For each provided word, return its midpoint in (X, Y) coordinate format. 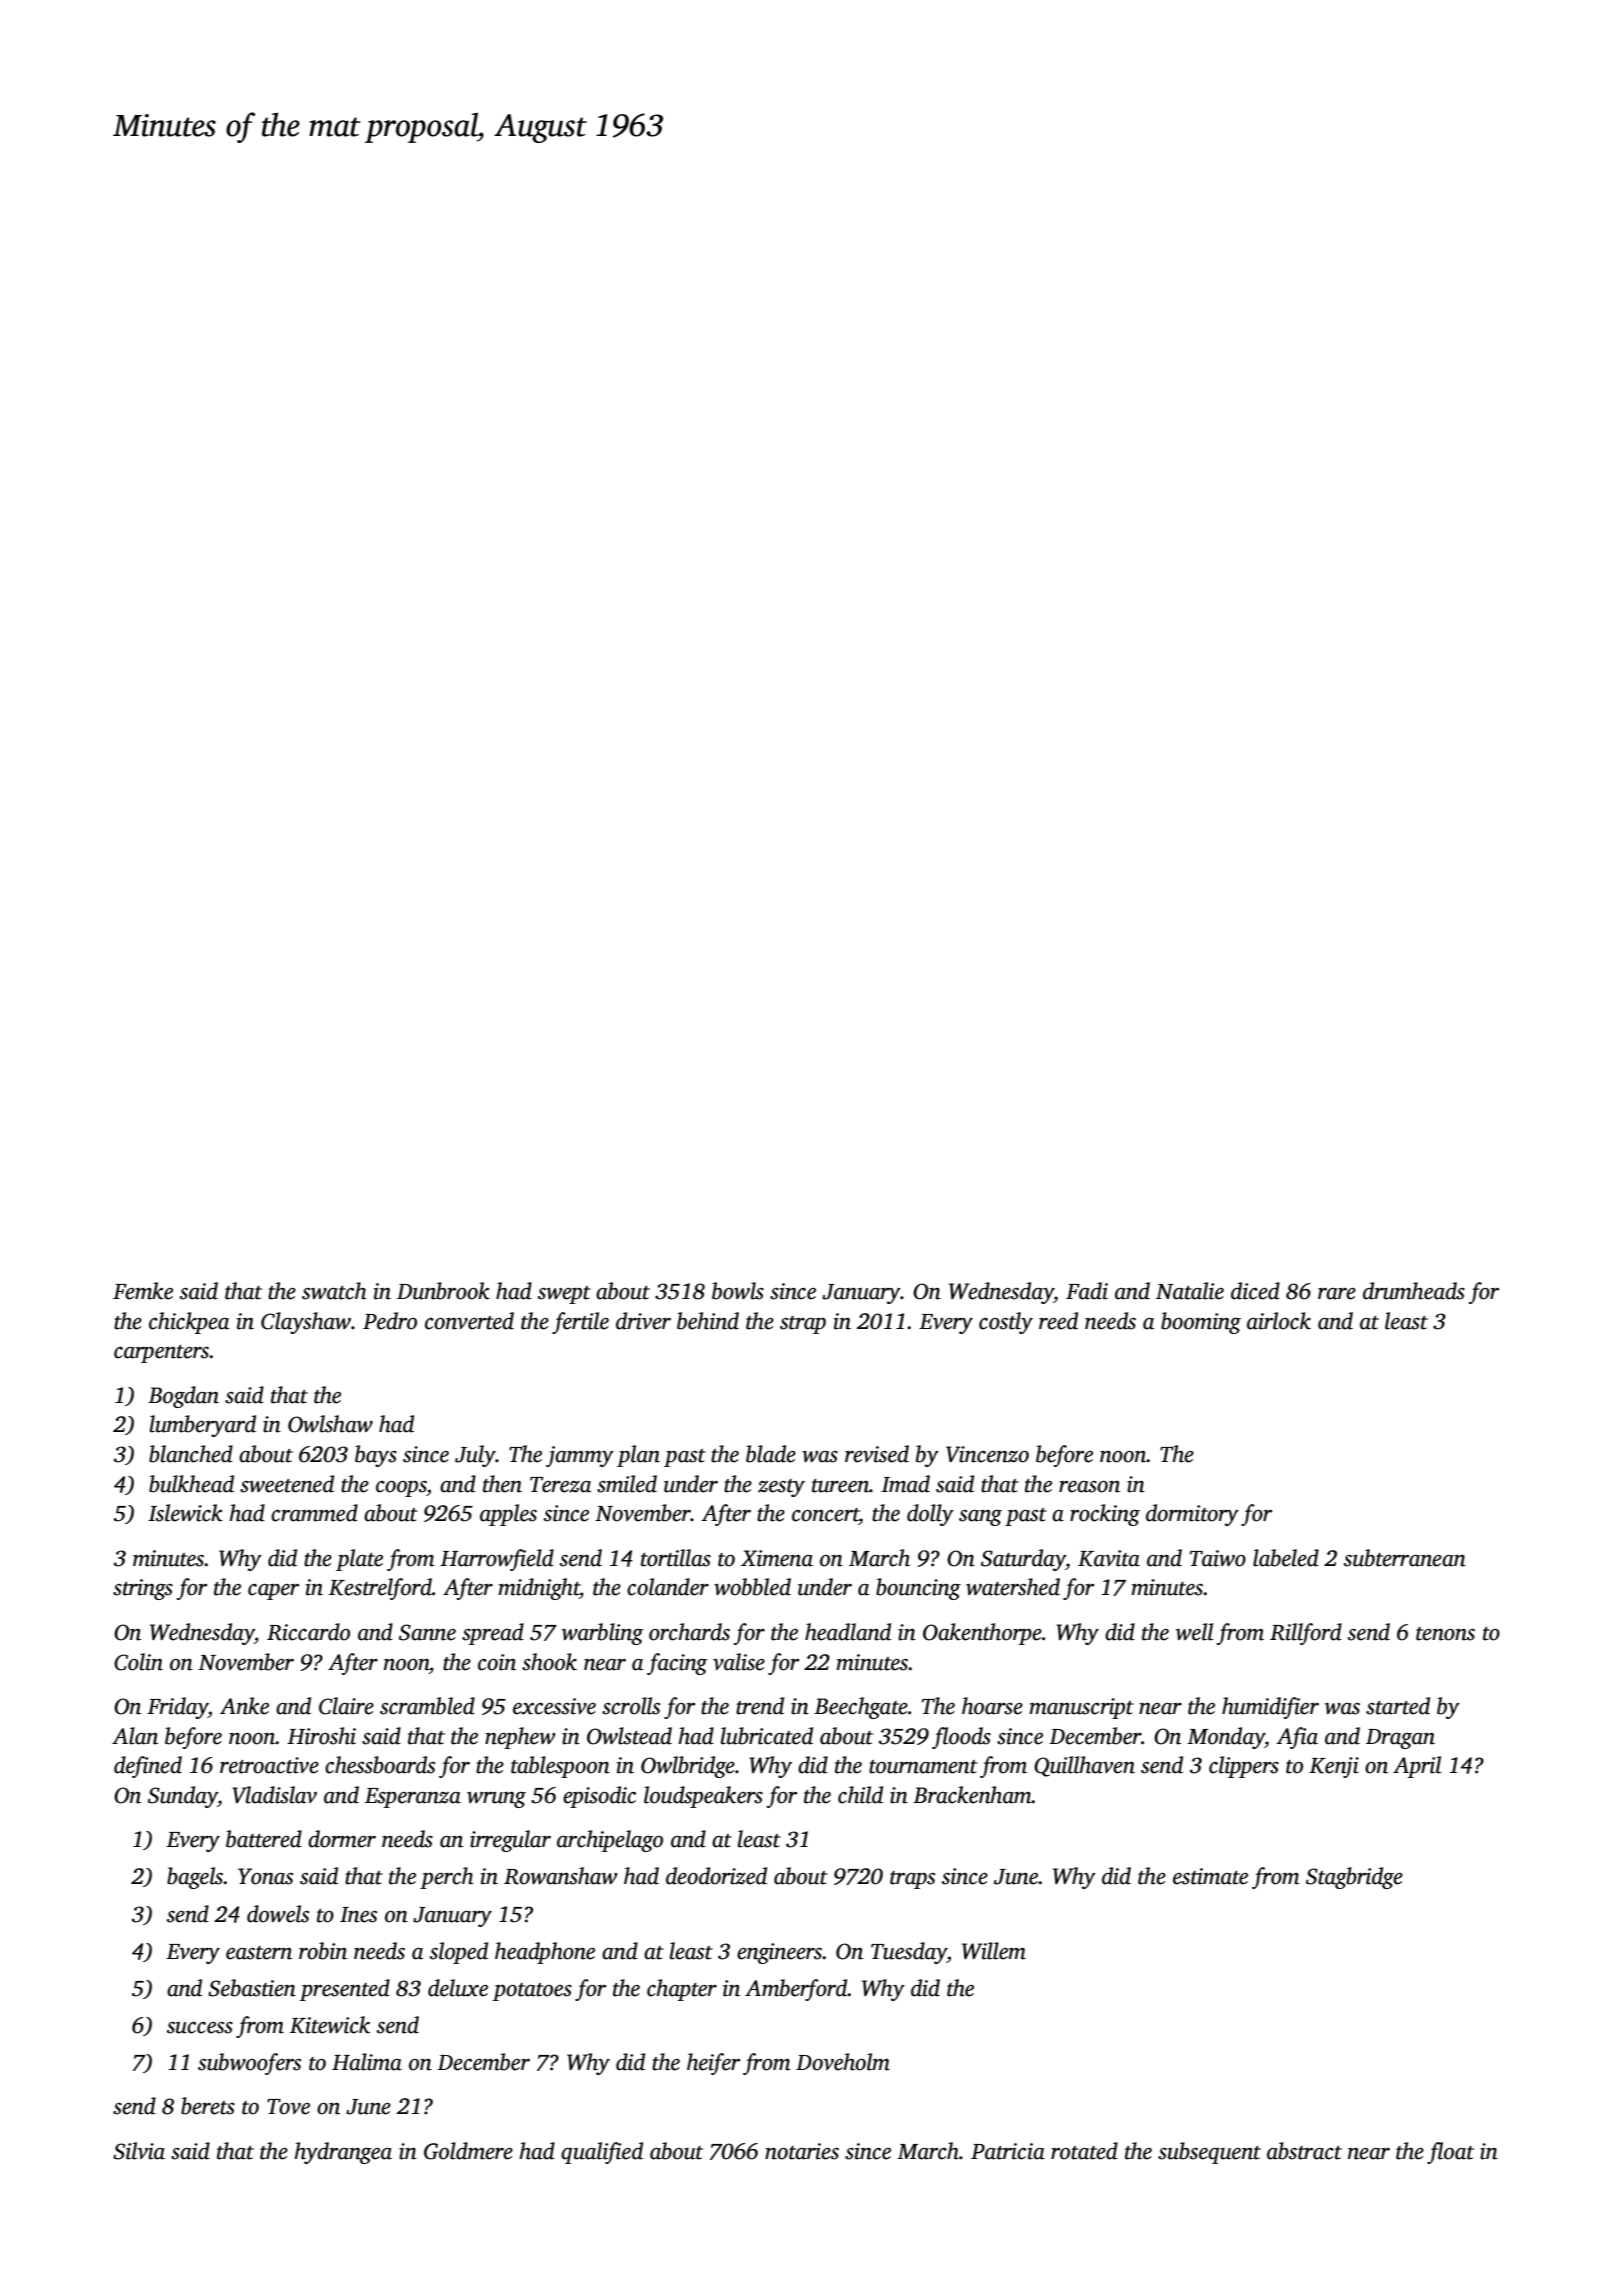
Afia (1297, 1738)
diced (1255, 1291)
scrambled (427, 1706)
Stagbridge (1354, 1878)
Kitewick (330, 2025)
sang (980, 1518)
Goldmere (468, 2151)
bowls (738, 1291)
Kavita (1109, 1558)
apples (508, 1515)
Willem (994, 1951)
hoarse (992, 1706)
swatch (334, 1291)
